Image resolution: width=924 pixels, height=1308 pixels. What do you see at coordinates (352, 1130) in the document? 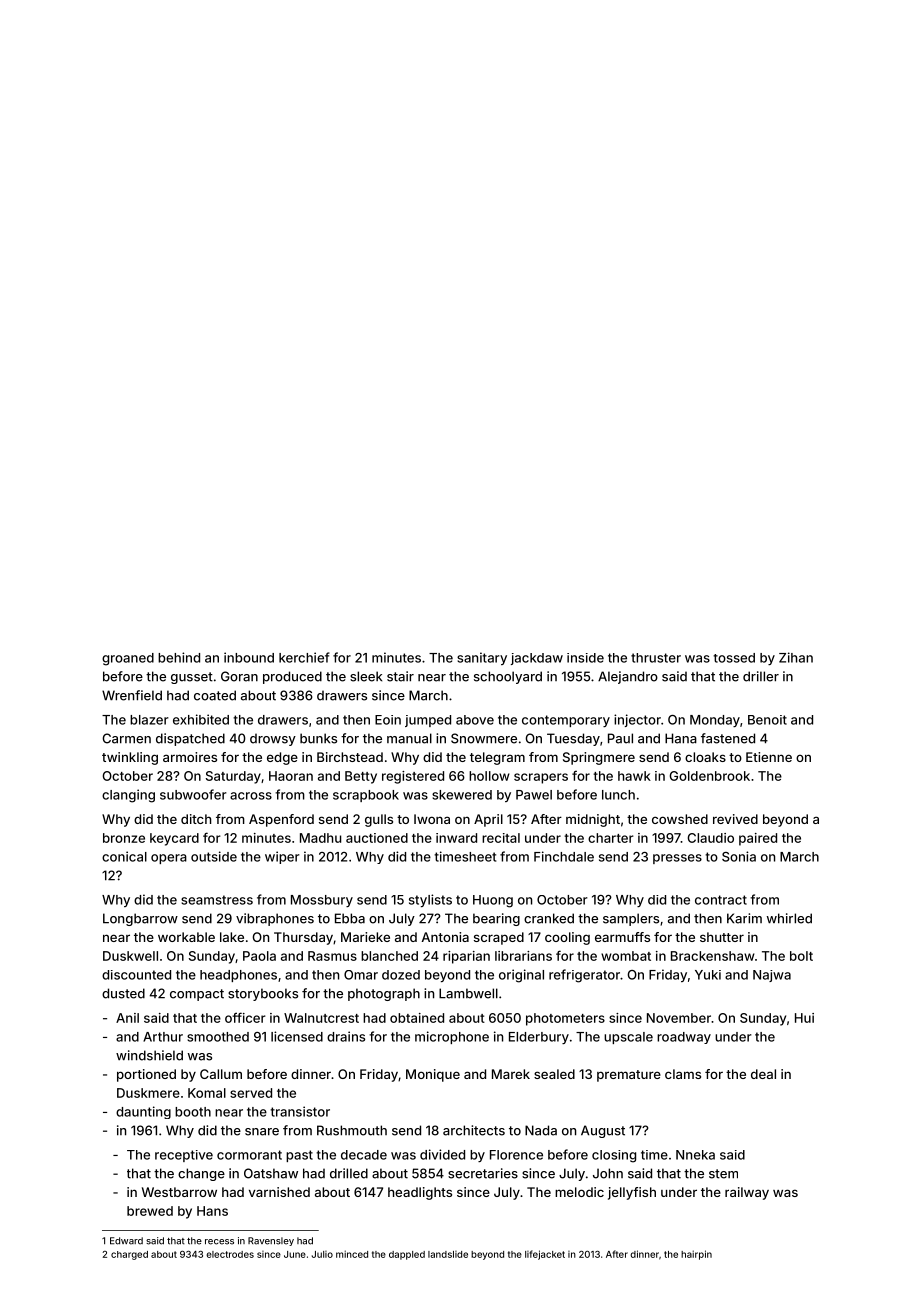
I see `Rushmouth` at bounding box center [352, 1130].
